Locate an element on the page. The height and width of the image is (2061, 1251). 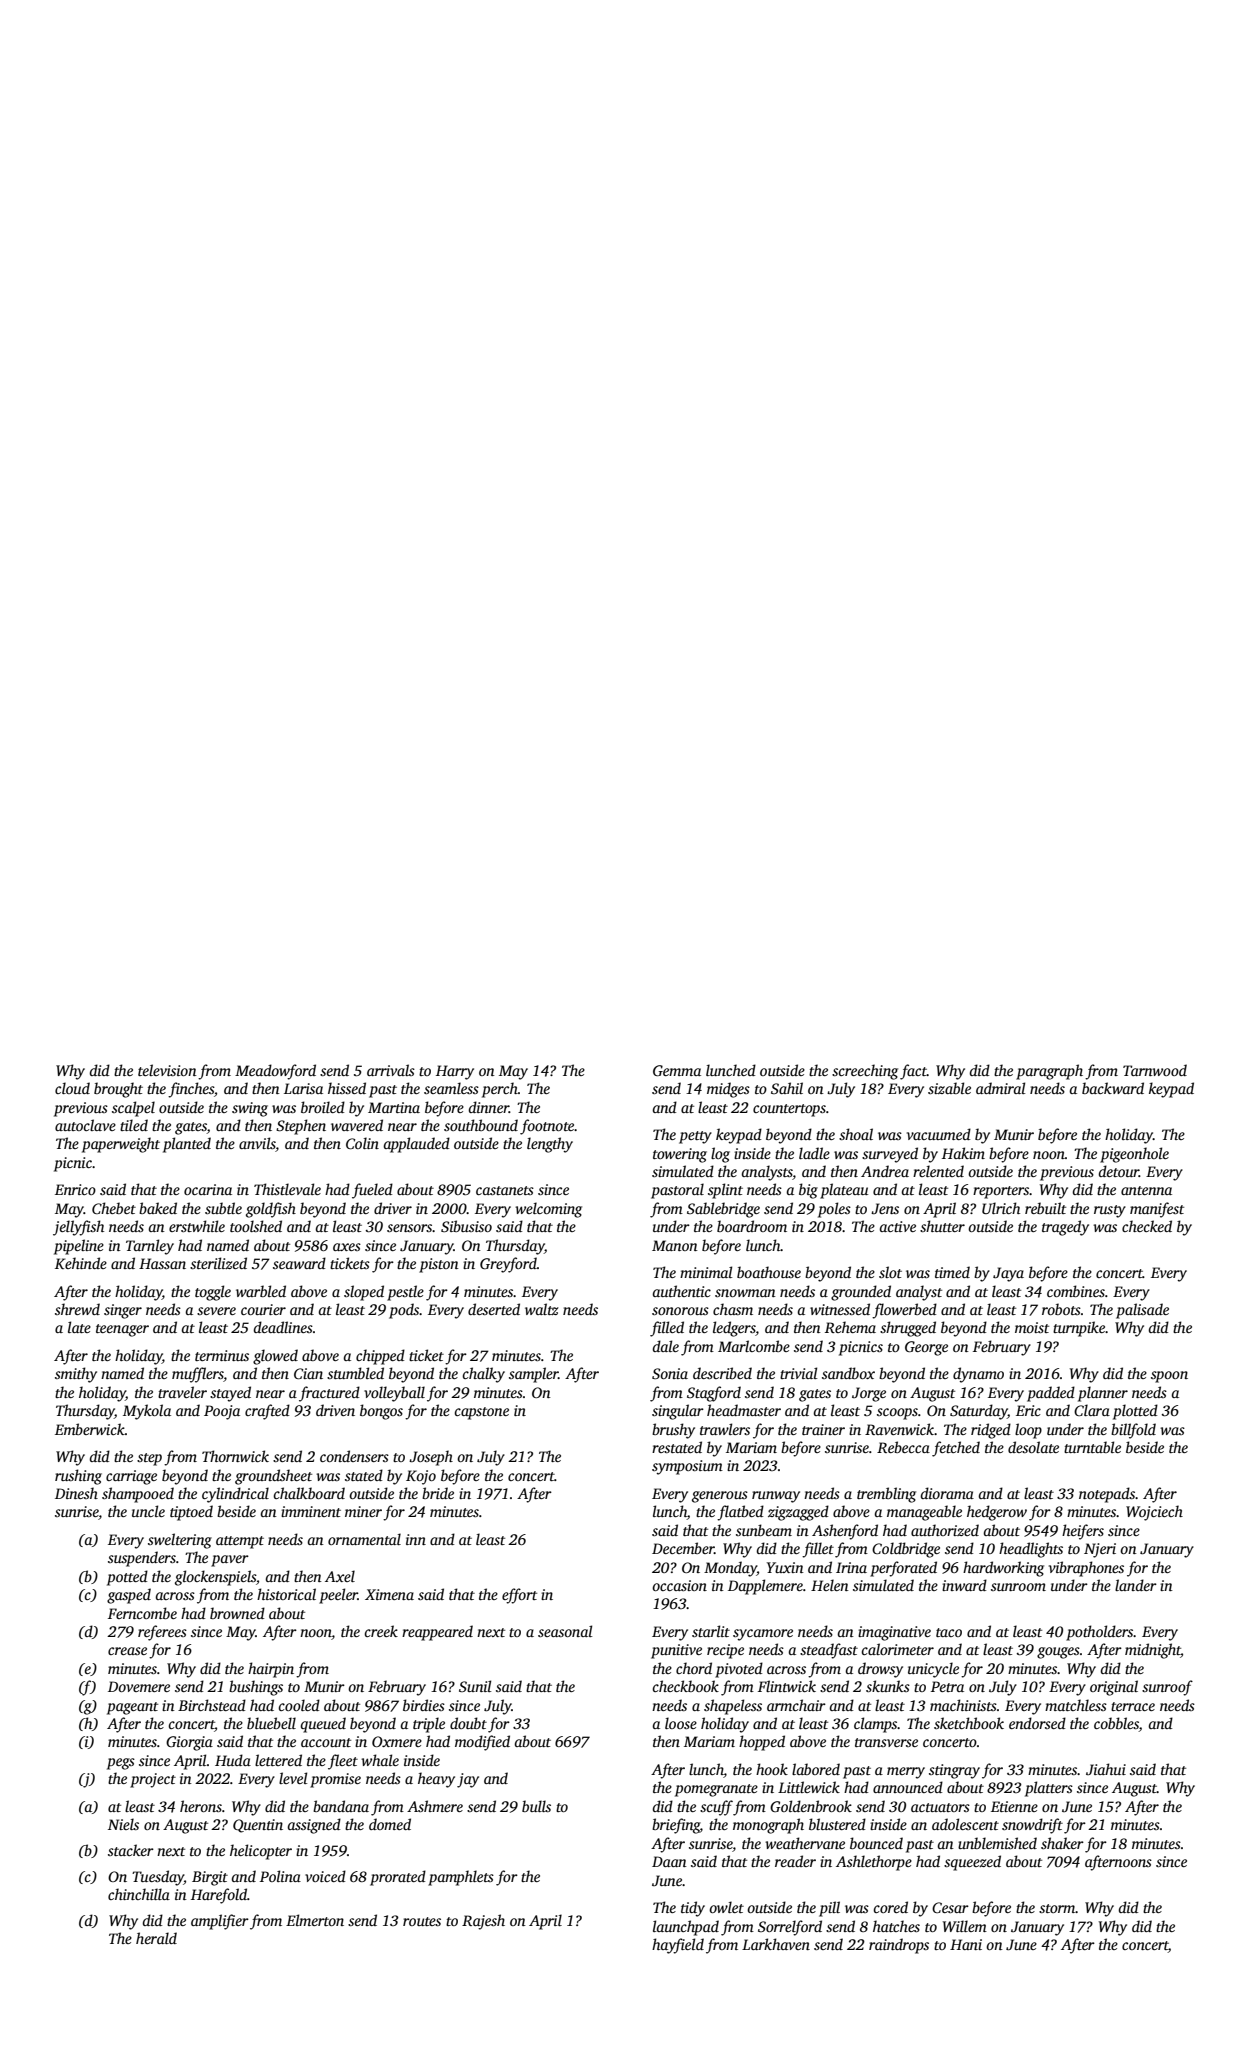
checked is located at coordinates (1147, 1226).
